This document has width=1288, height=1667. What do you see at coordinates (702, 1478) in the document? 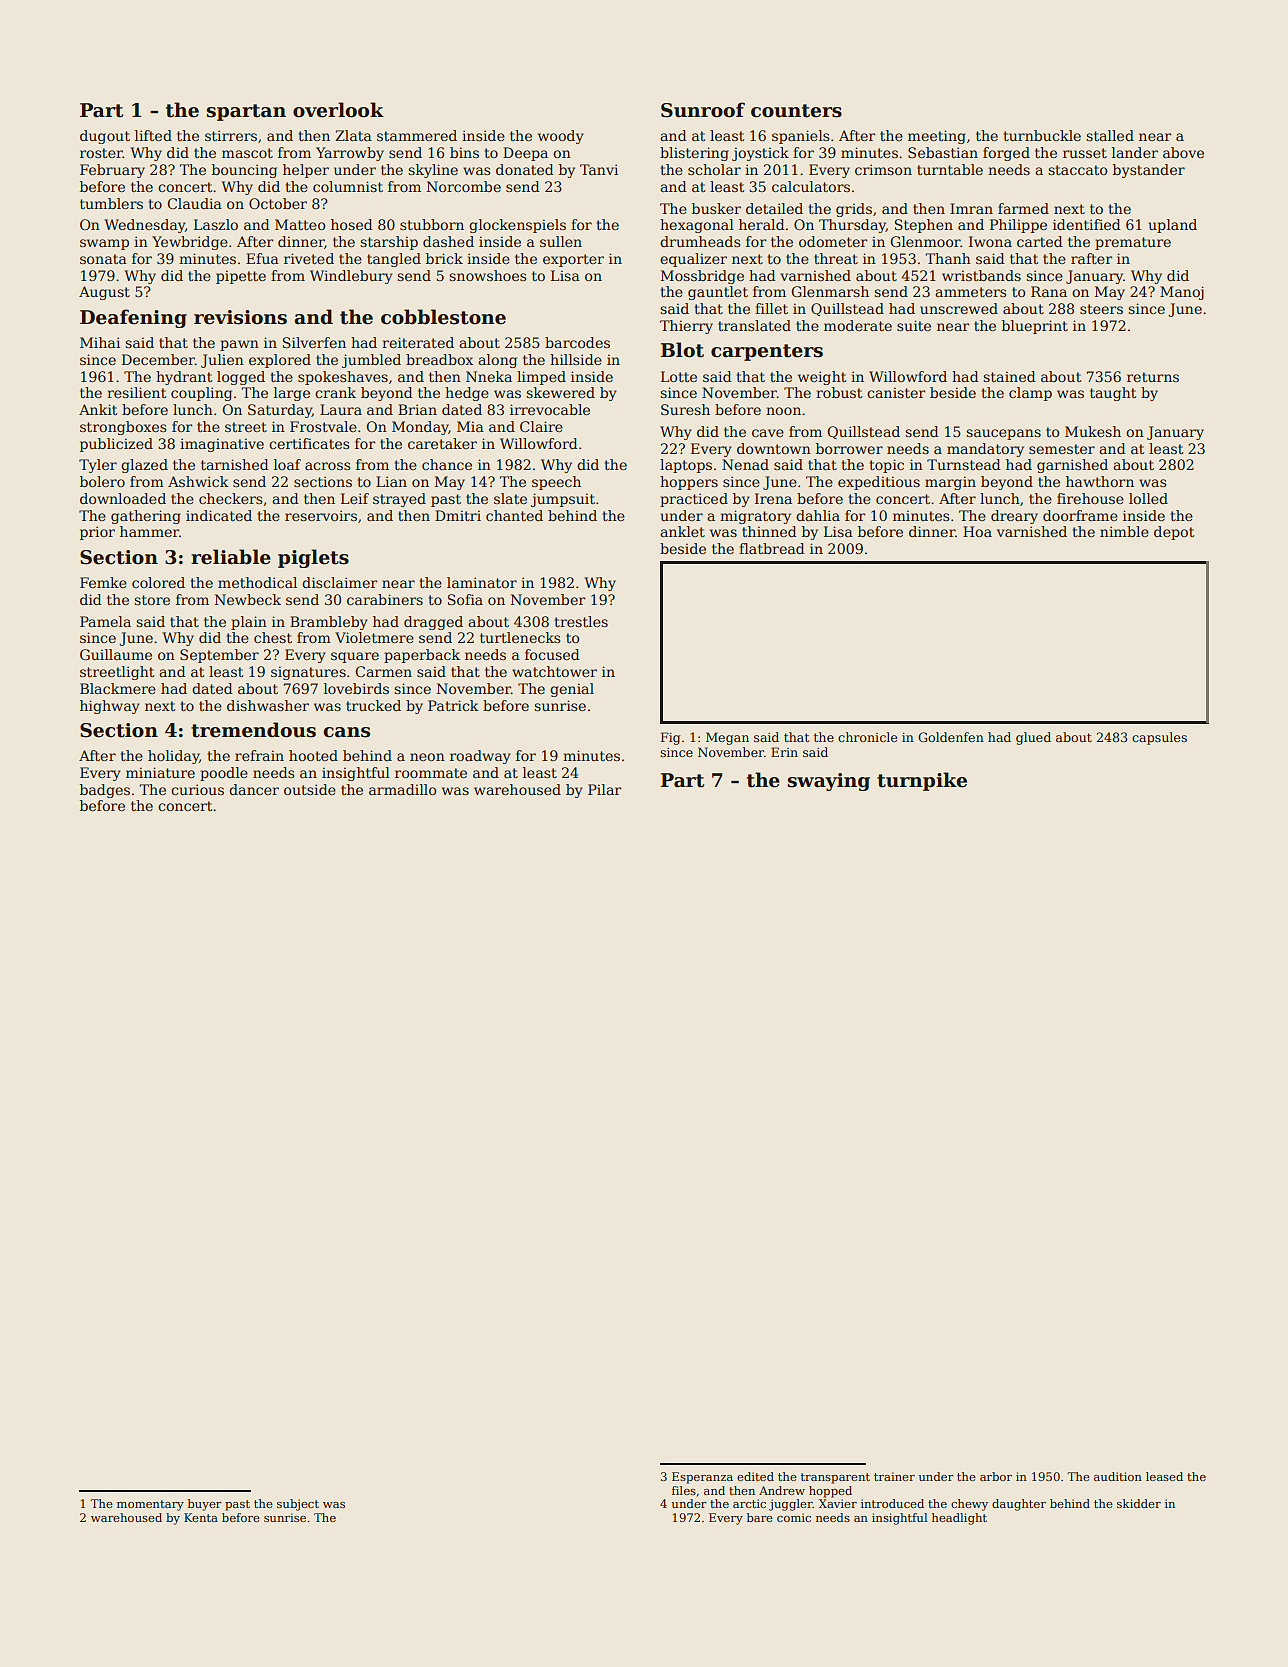
I see `Esperanza` at bounding box center [702, 1478].
